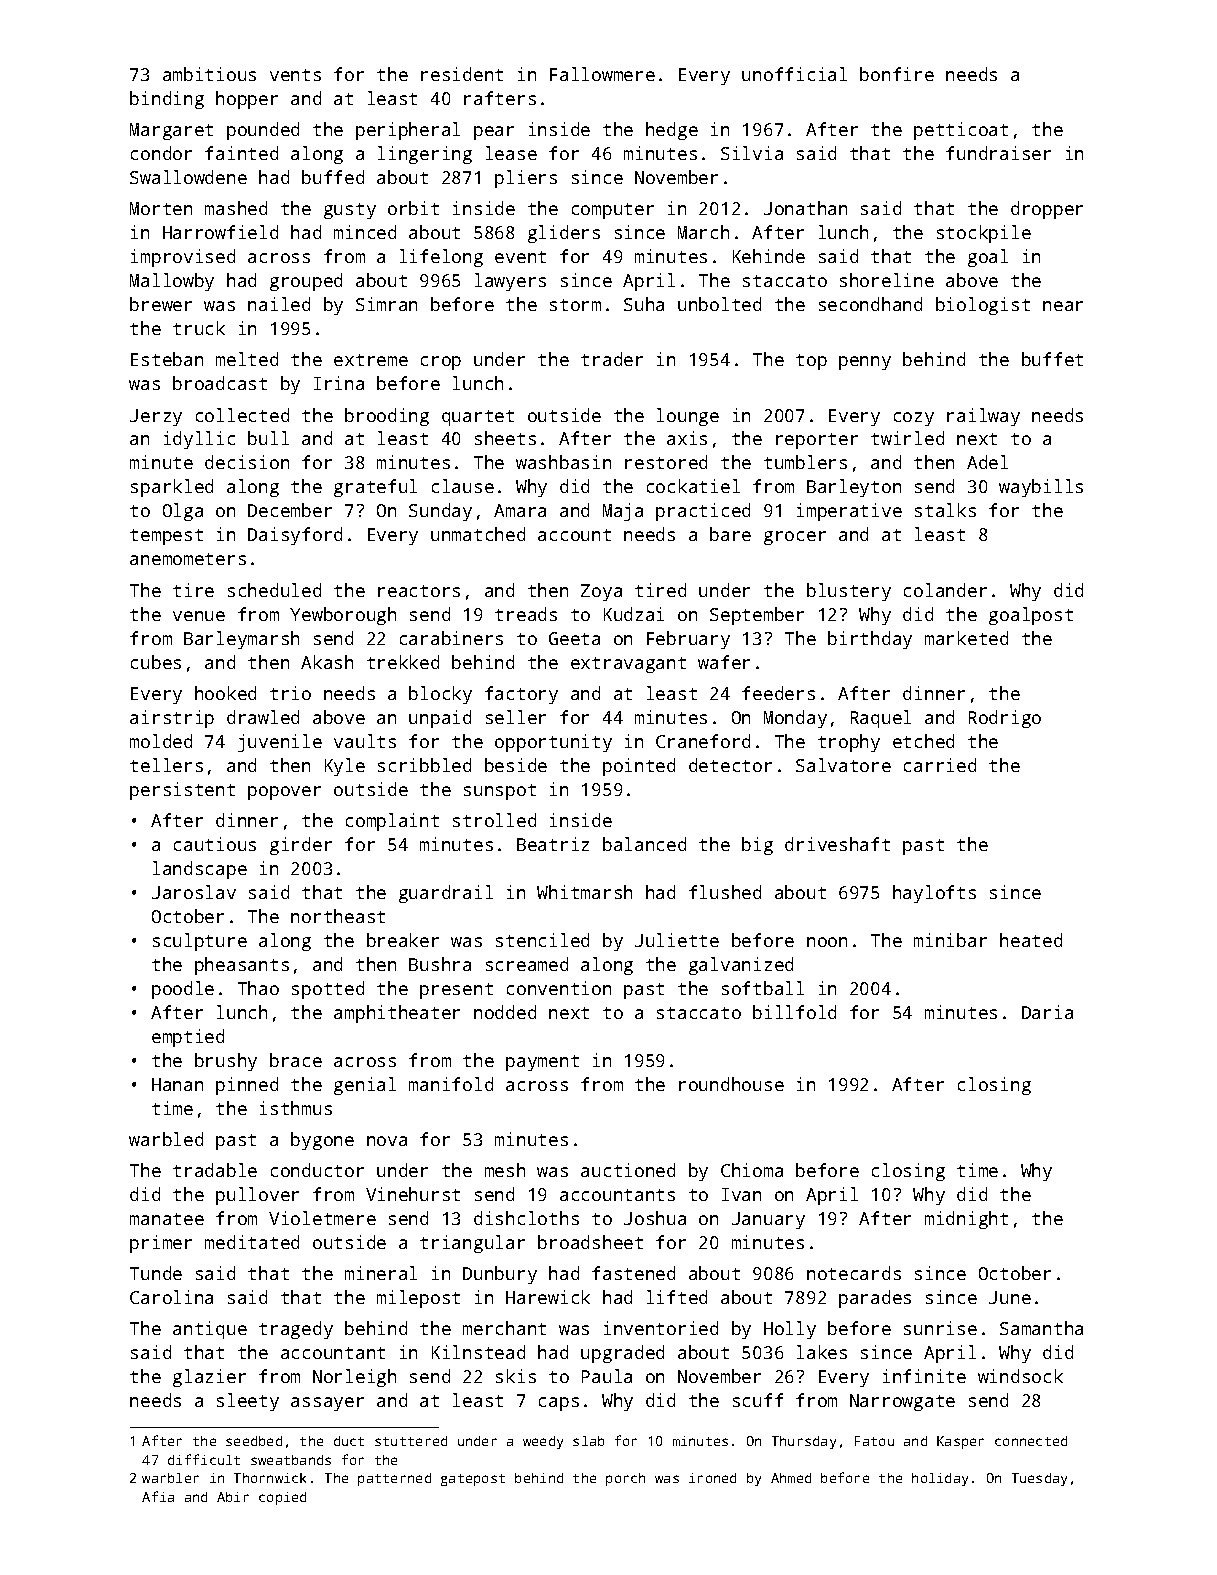 The width and height of the image is (1217, 1575). What do you see at coordinates (424, 765) in the image?
I see `scribbled` at bounding box center [424, 765].
